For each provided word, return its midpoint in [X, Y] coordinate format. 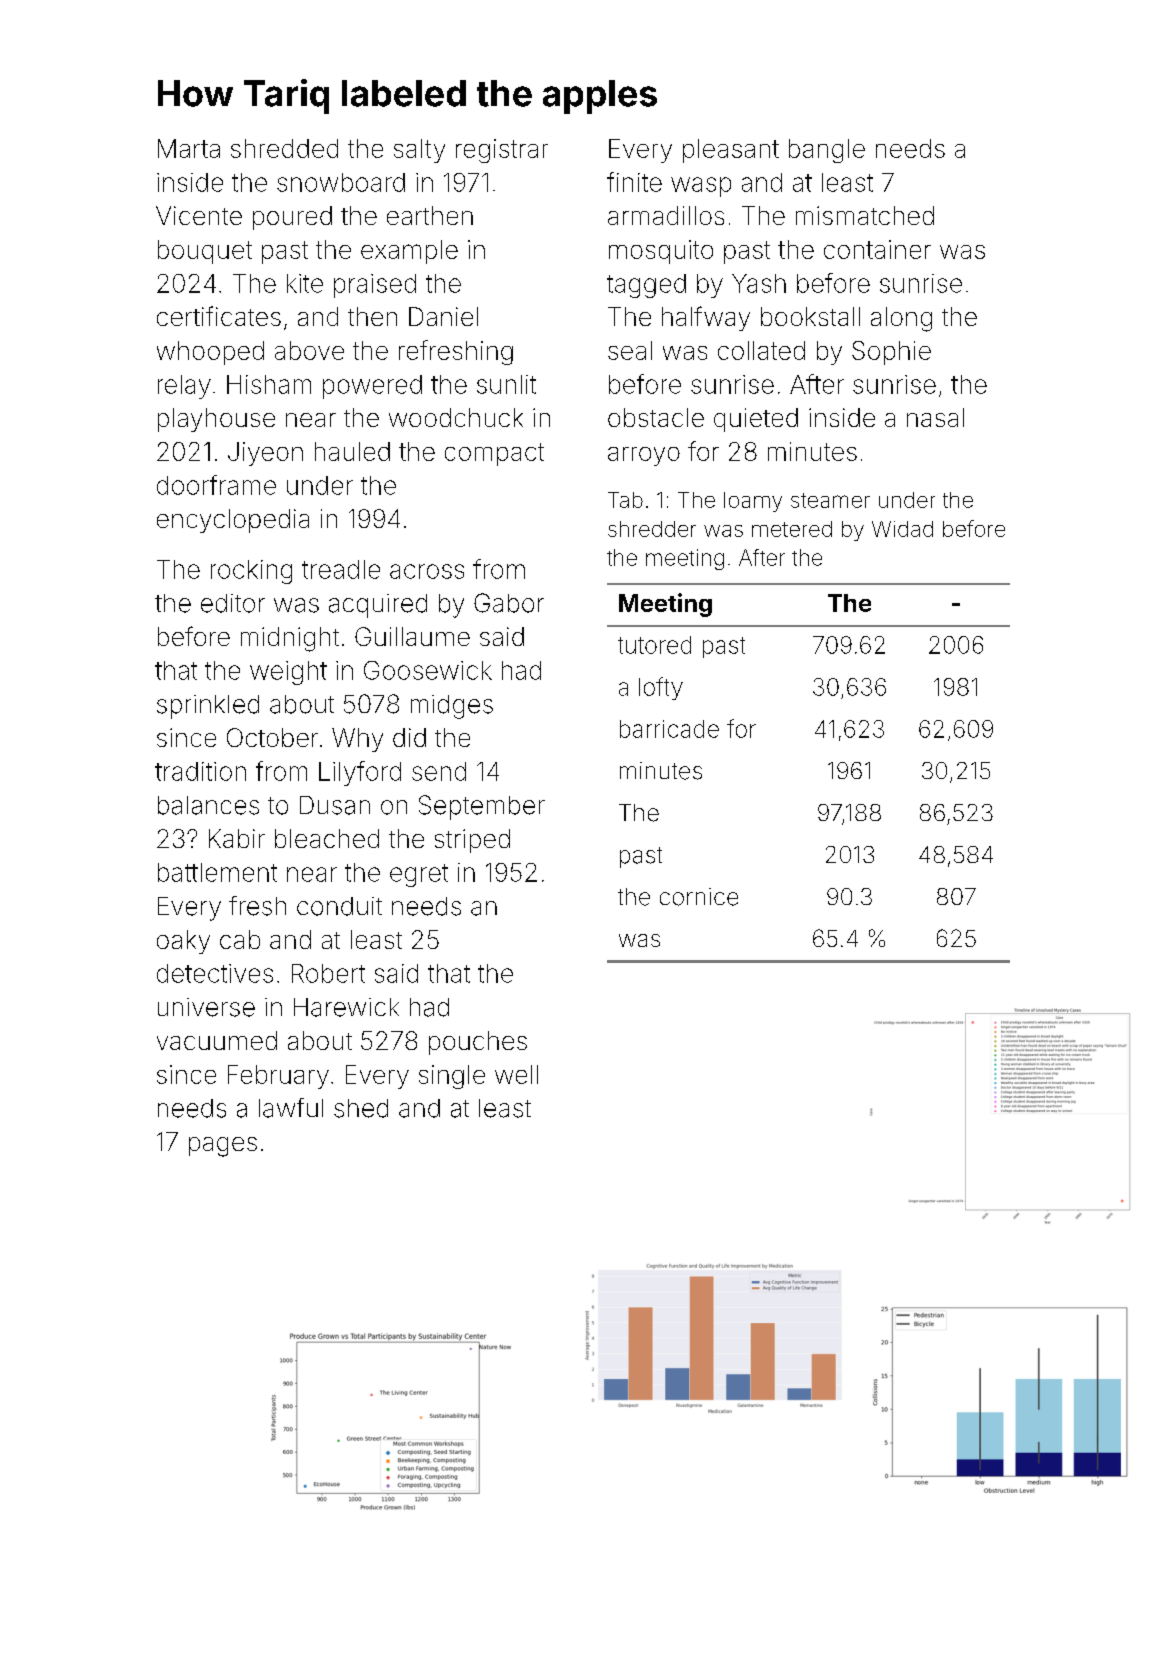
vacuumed [217, 1040]
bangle [827, 151]
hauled [352, 451]
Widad [902, 529]
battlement [217, 872]
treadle [341, 569]
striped [472, 841]
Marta [189, 148]
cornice [699, 897]
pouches [478, 1043]
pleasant [731, 151]
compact [494, 454]
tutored [654, 645]
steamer [830, 500]
